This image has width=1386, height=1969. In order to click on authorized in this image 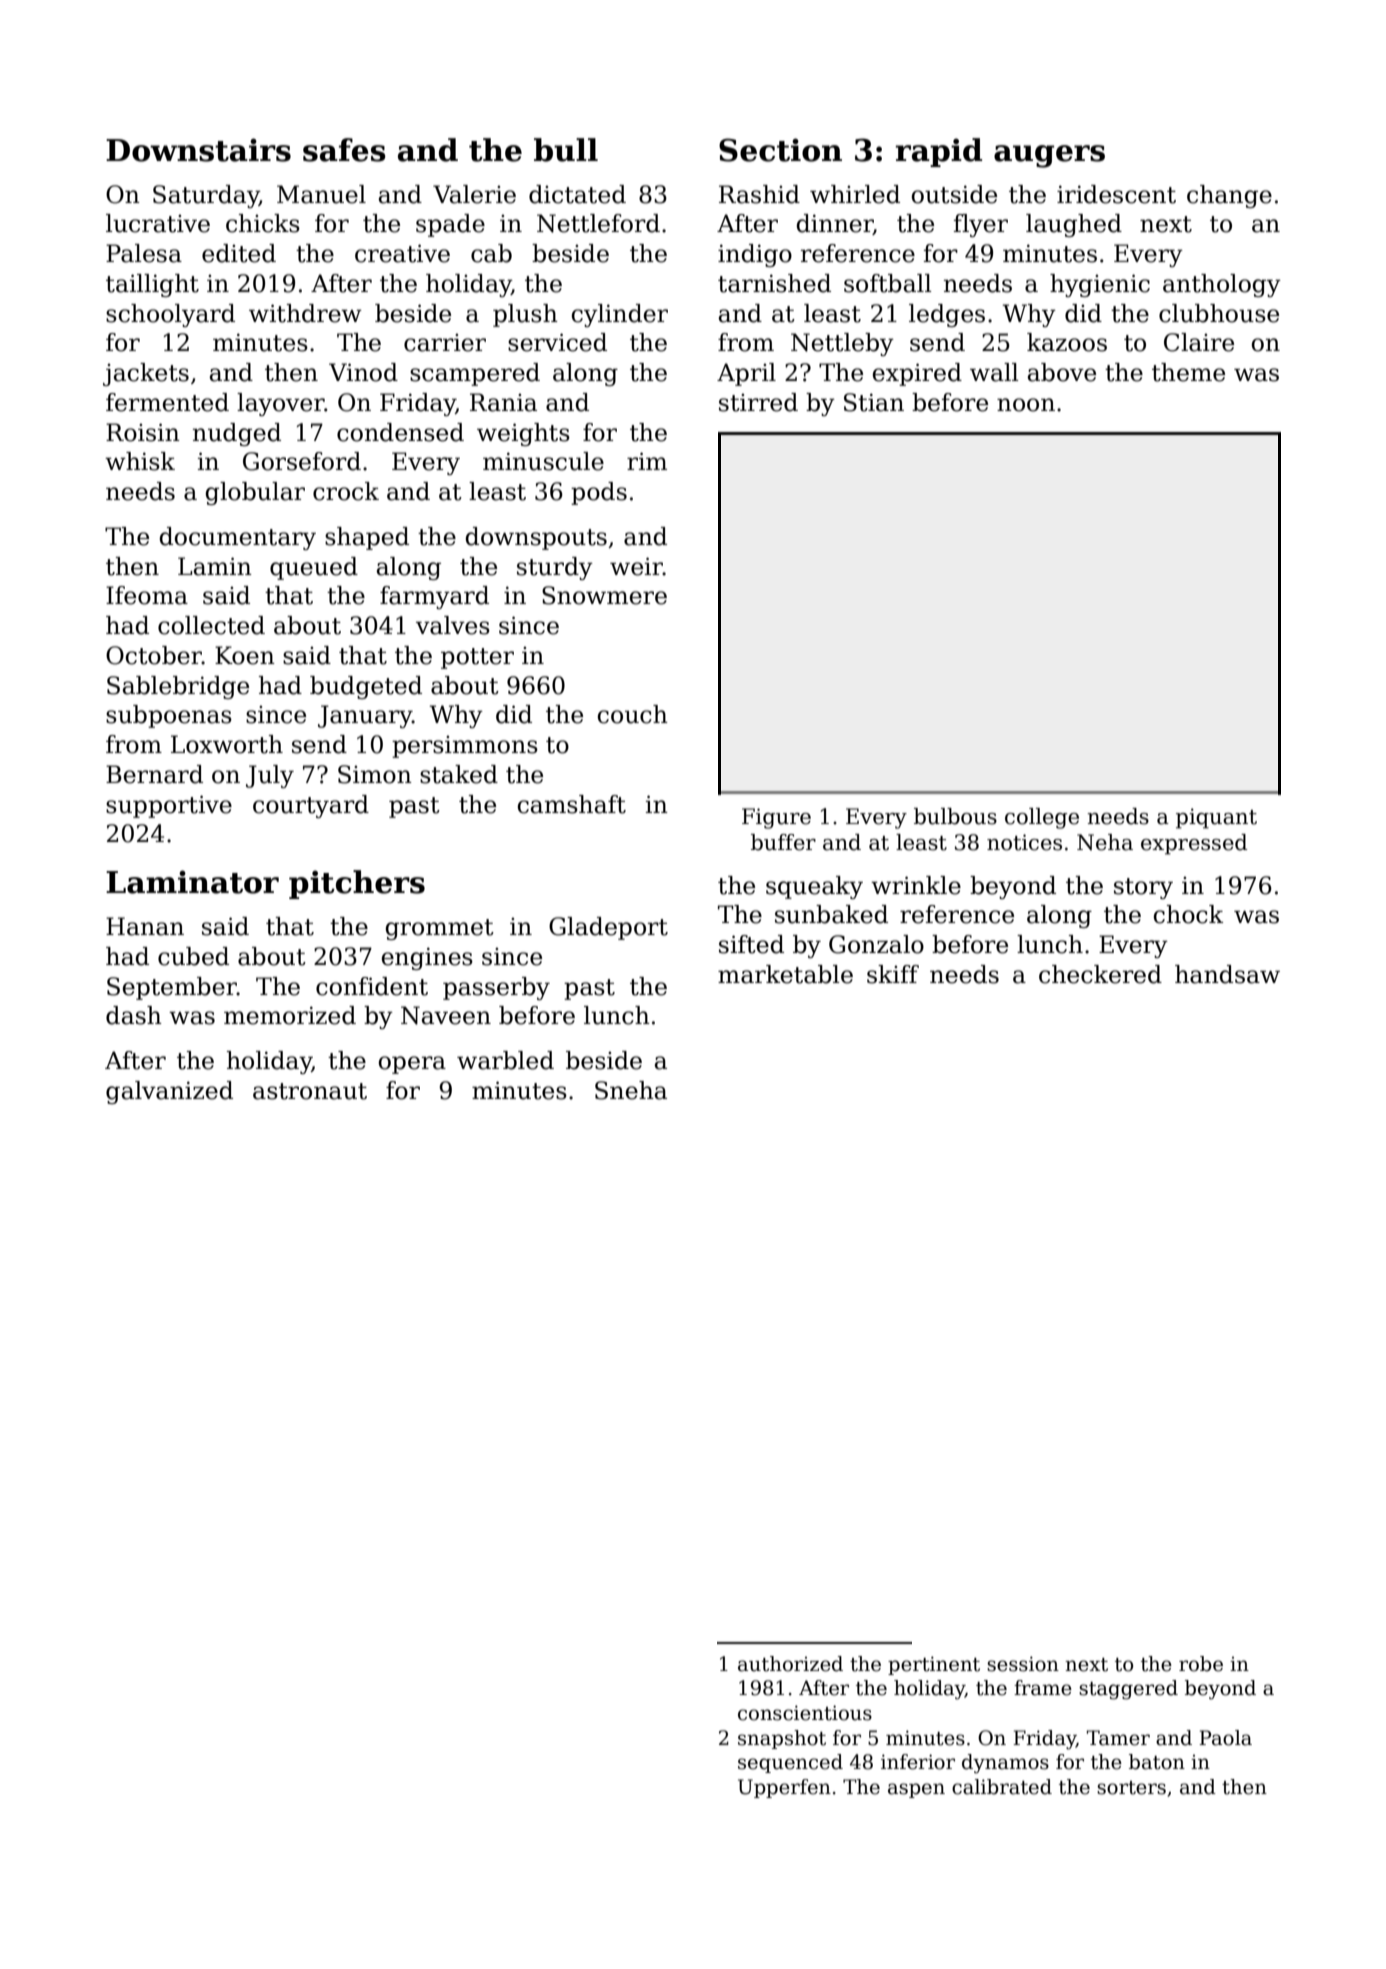, I will do `click(790, 1664)`.
